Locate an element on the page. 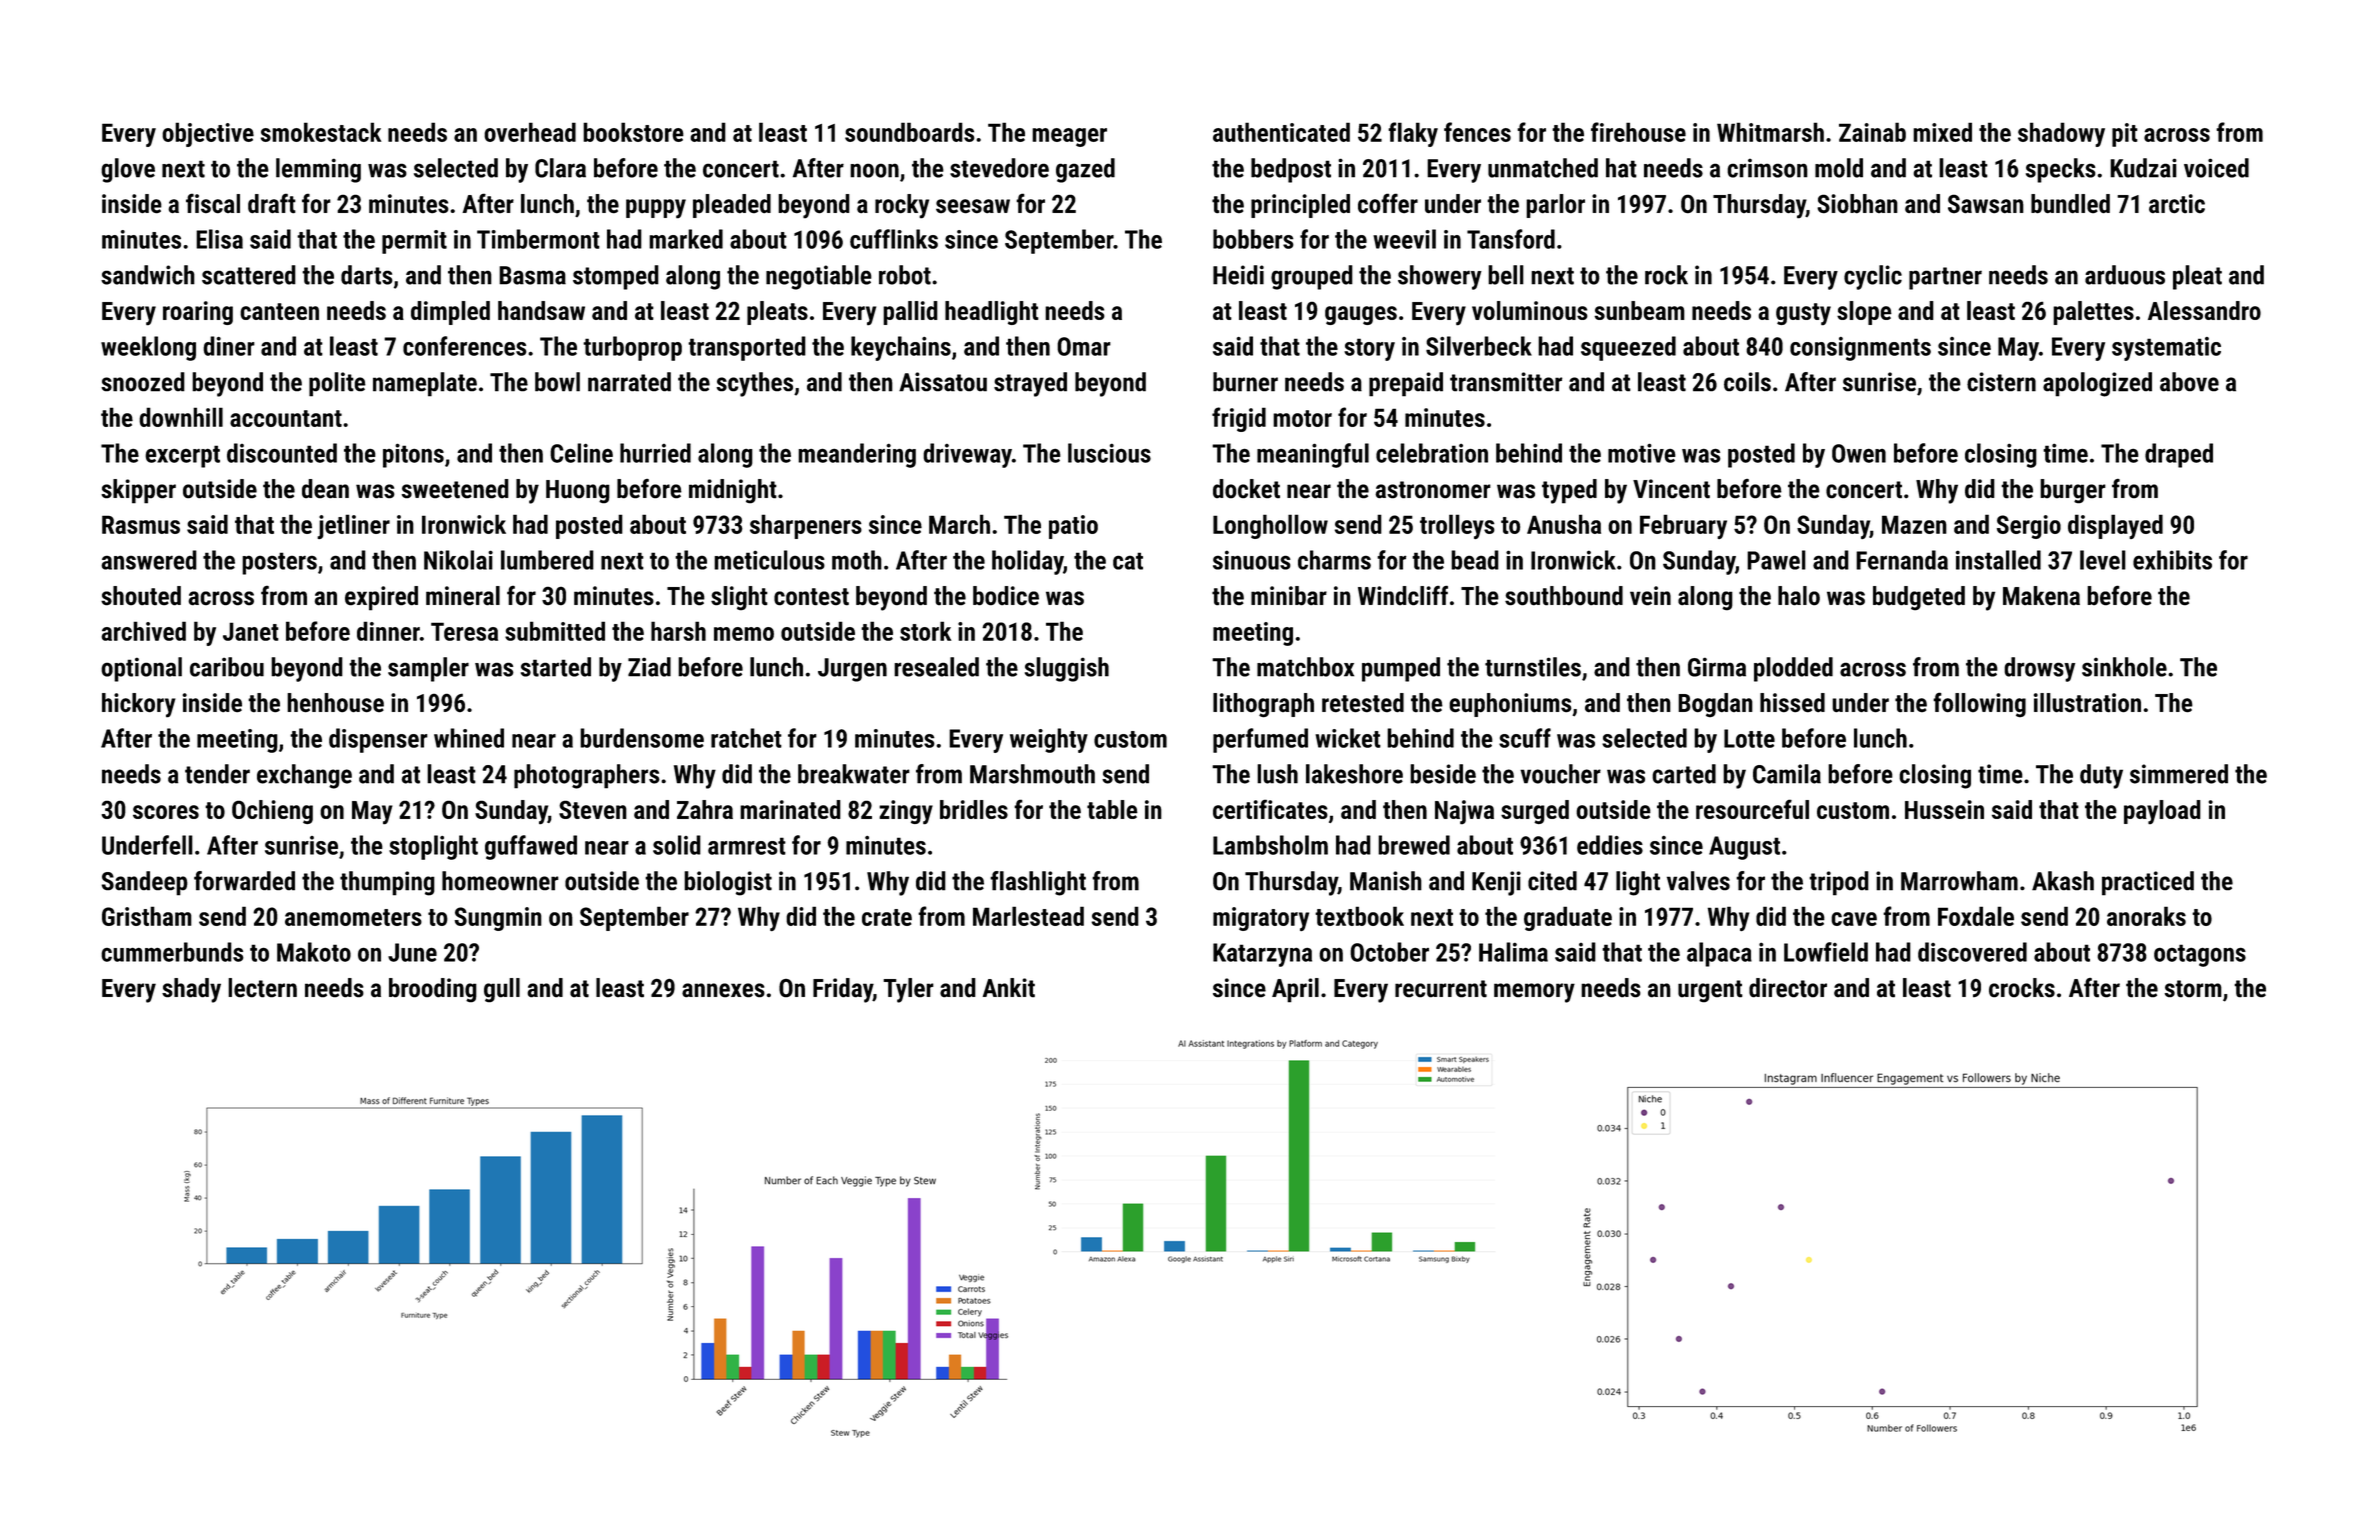 The height and width of the page is (1540, 2380). turnstiles is located at coordinates (1533, 667).
